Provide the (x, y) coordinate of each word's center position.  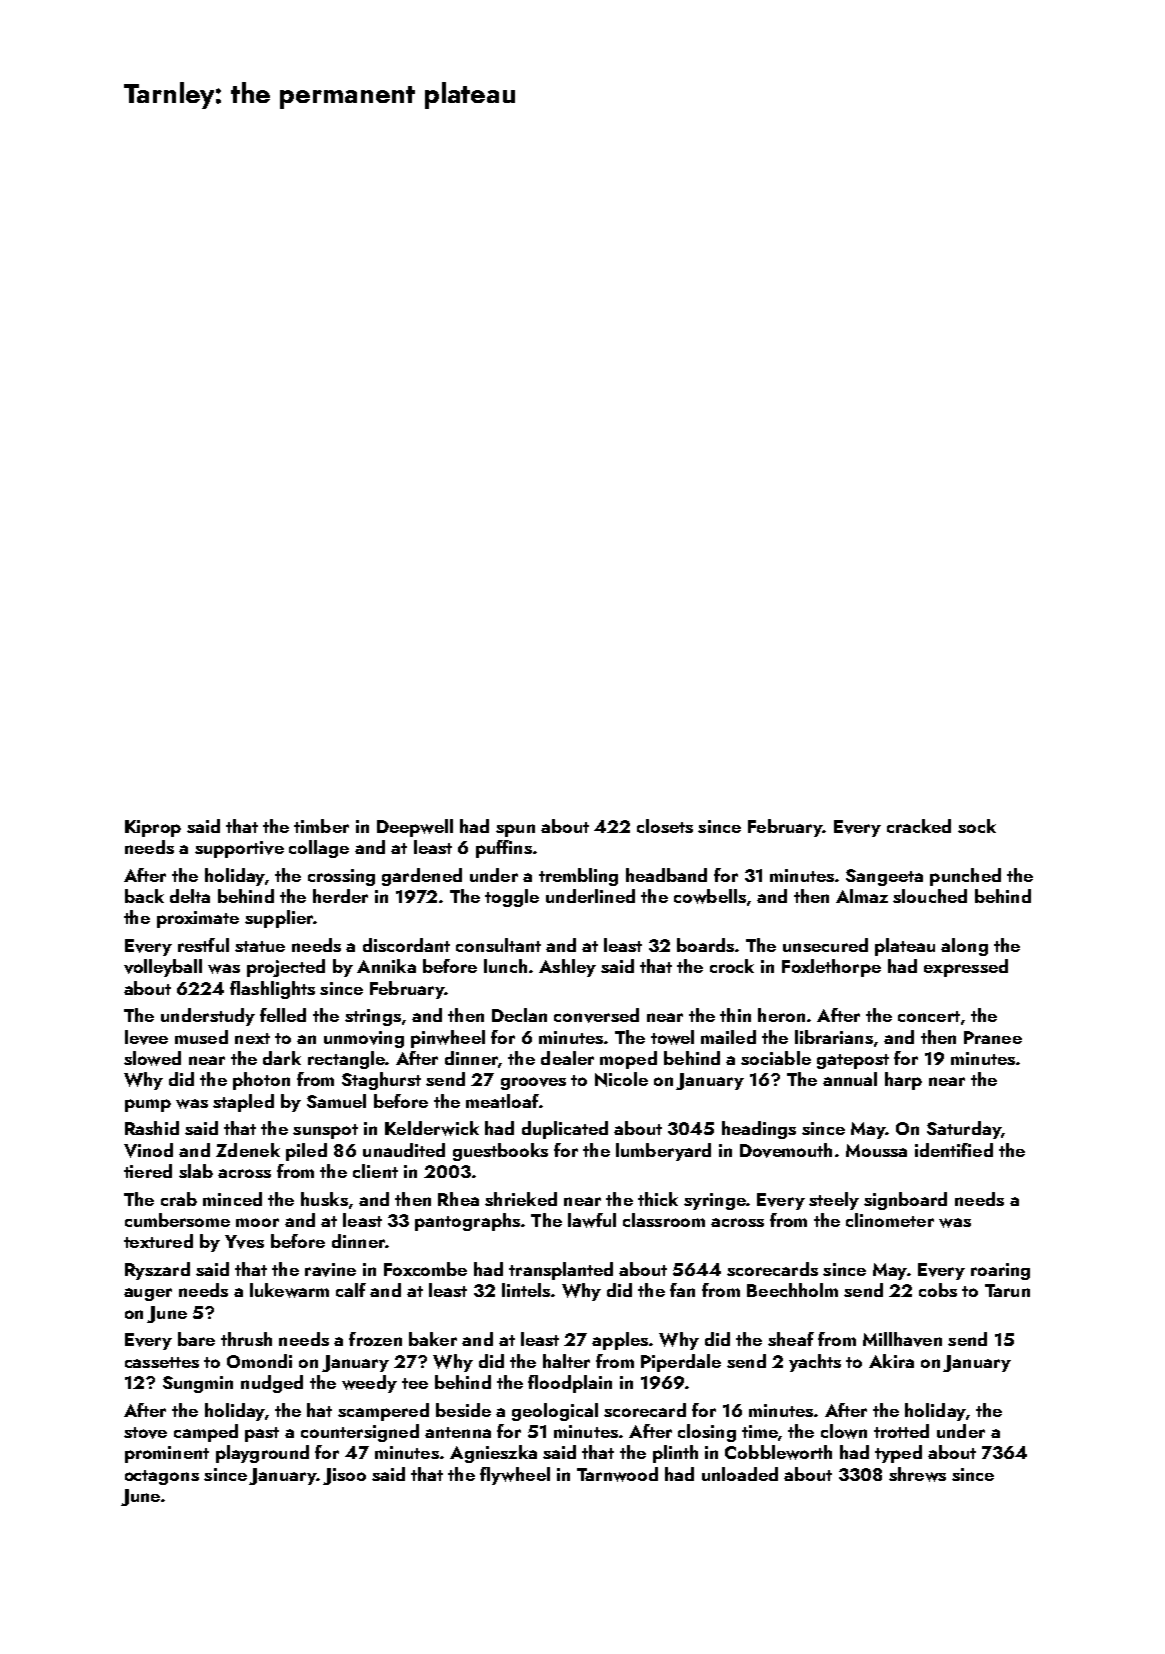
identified (954, 1150)
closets (665, 826)
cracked (919, 826)
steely (834, 1201)
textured (158, 1241)
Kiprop (153, 828)
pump (148, 1105)
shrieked (521, 1199)
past (262, 1434)
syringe (715, 1201)
